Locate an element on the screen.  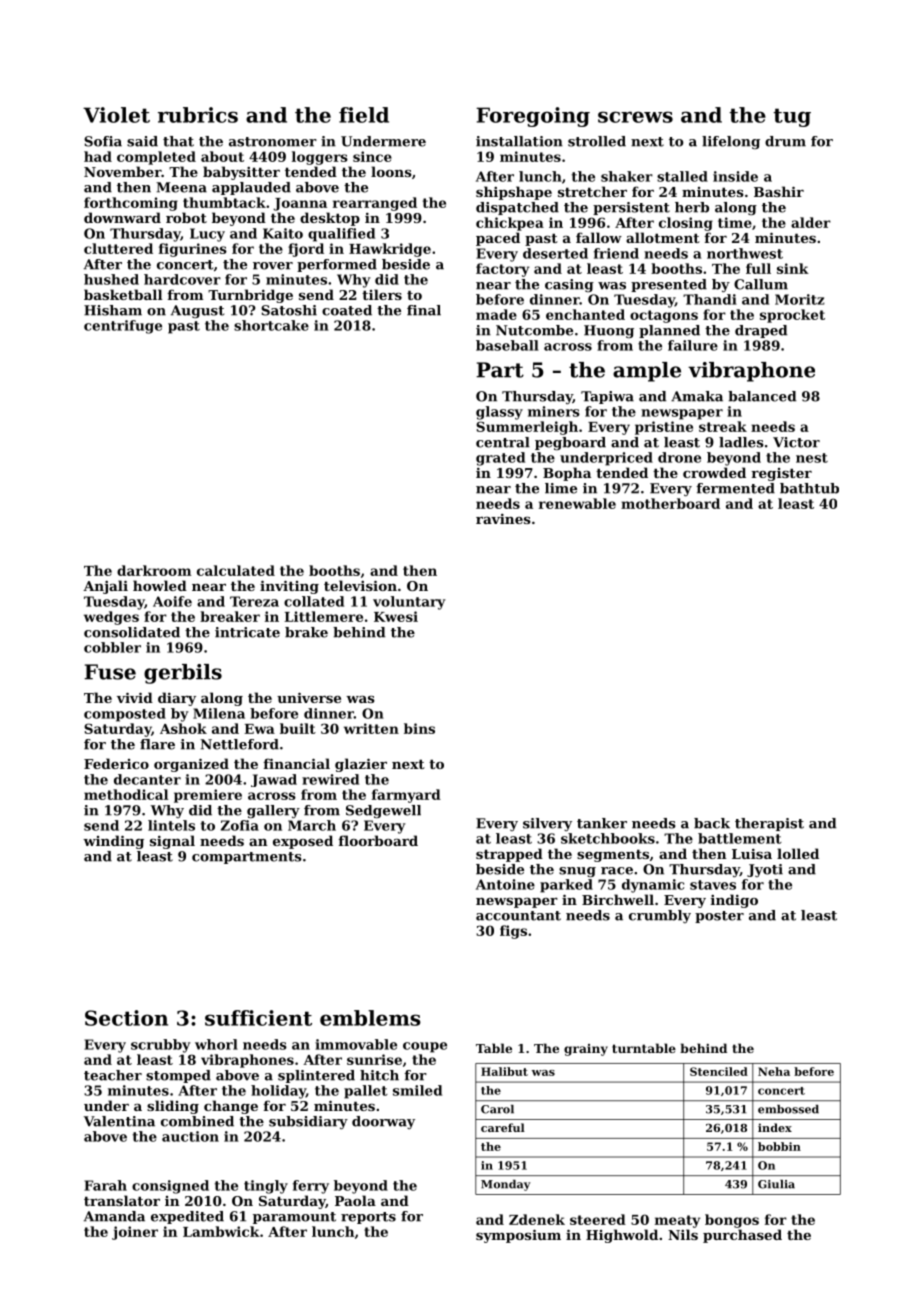
consigned is located at coordinates (170, 1187).
